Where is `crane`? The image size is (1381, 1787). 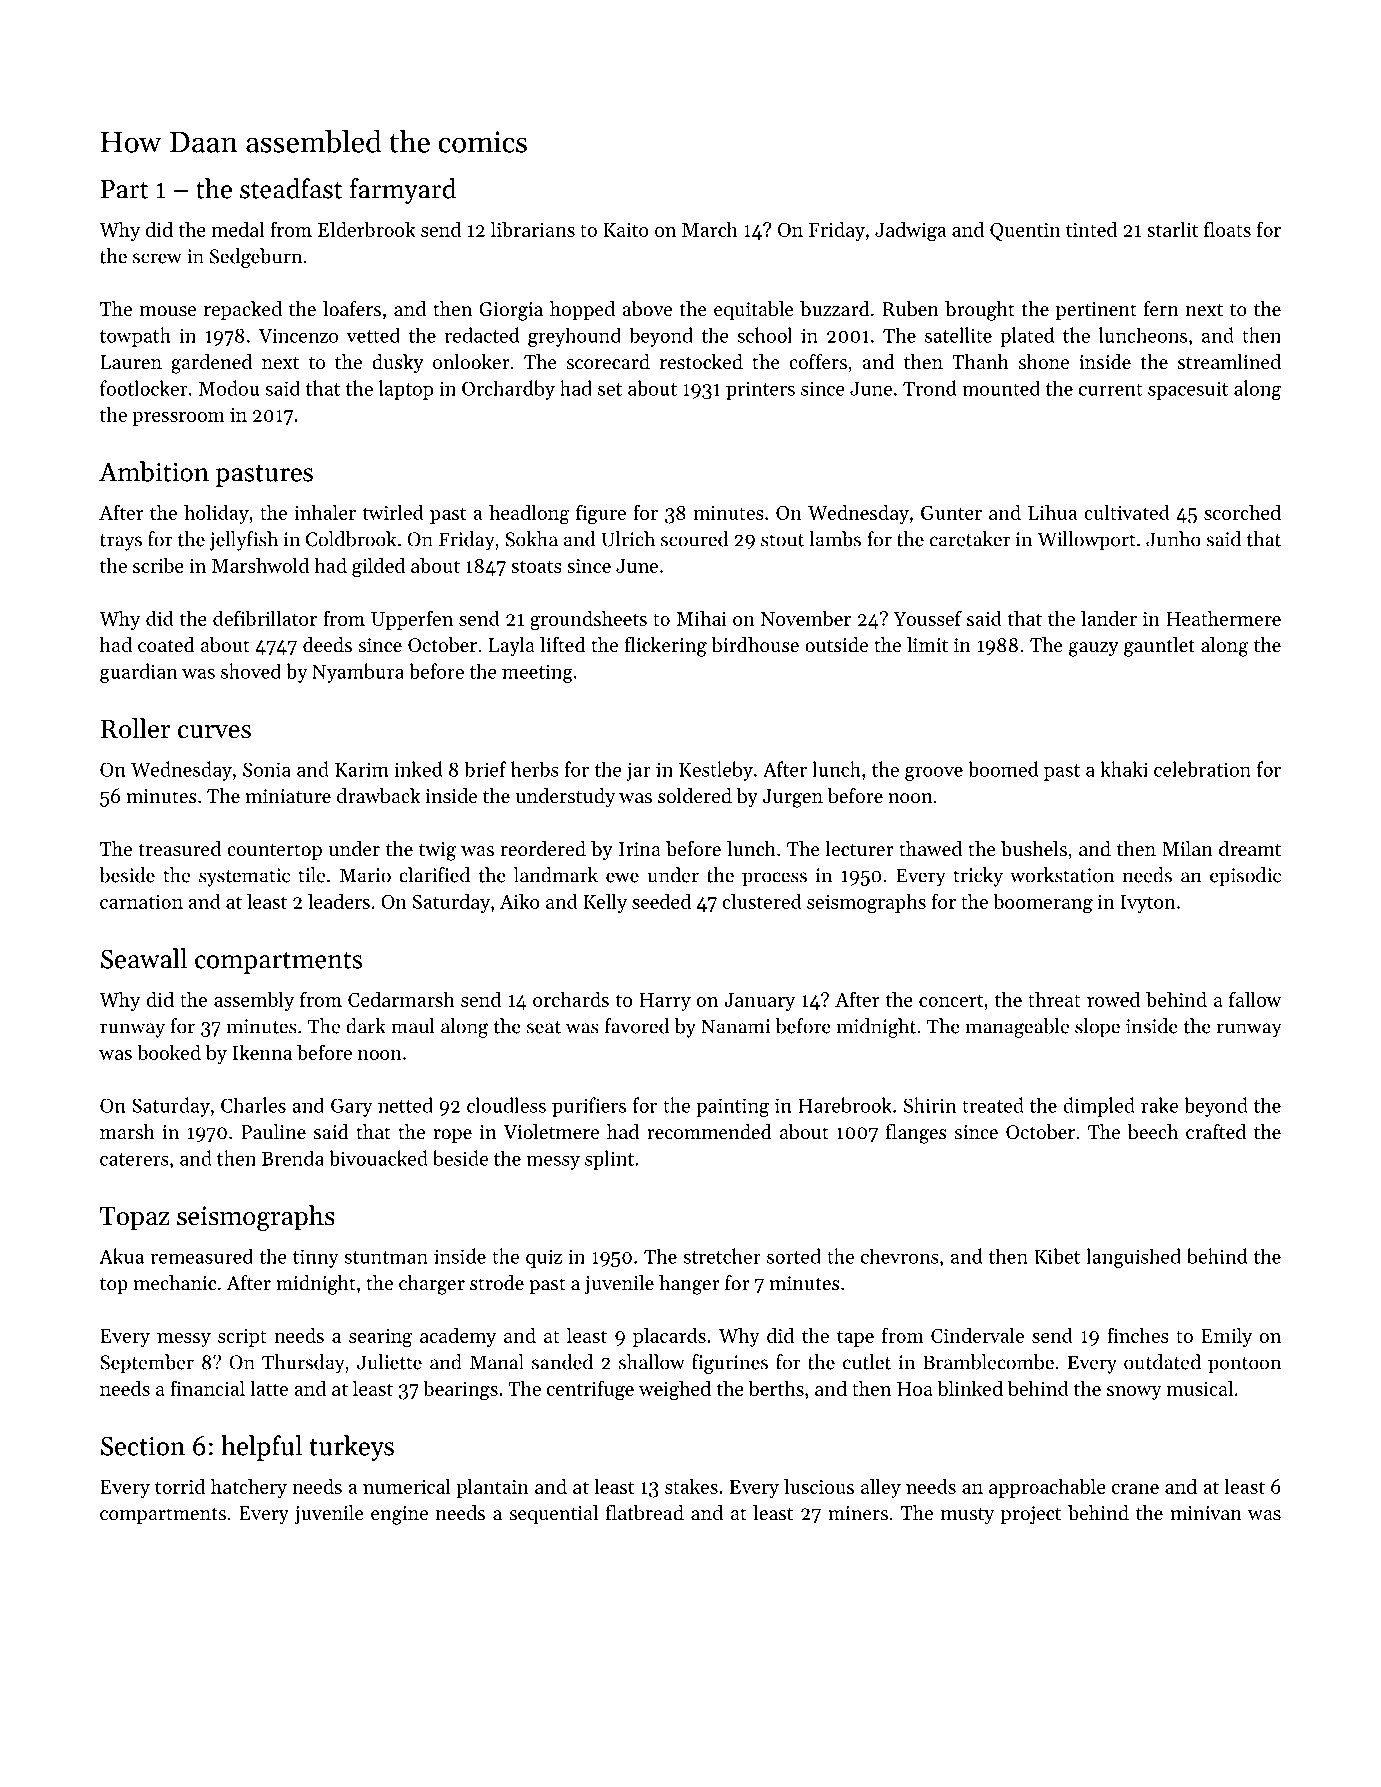 crane is located at coordinates (1135, 1489).
